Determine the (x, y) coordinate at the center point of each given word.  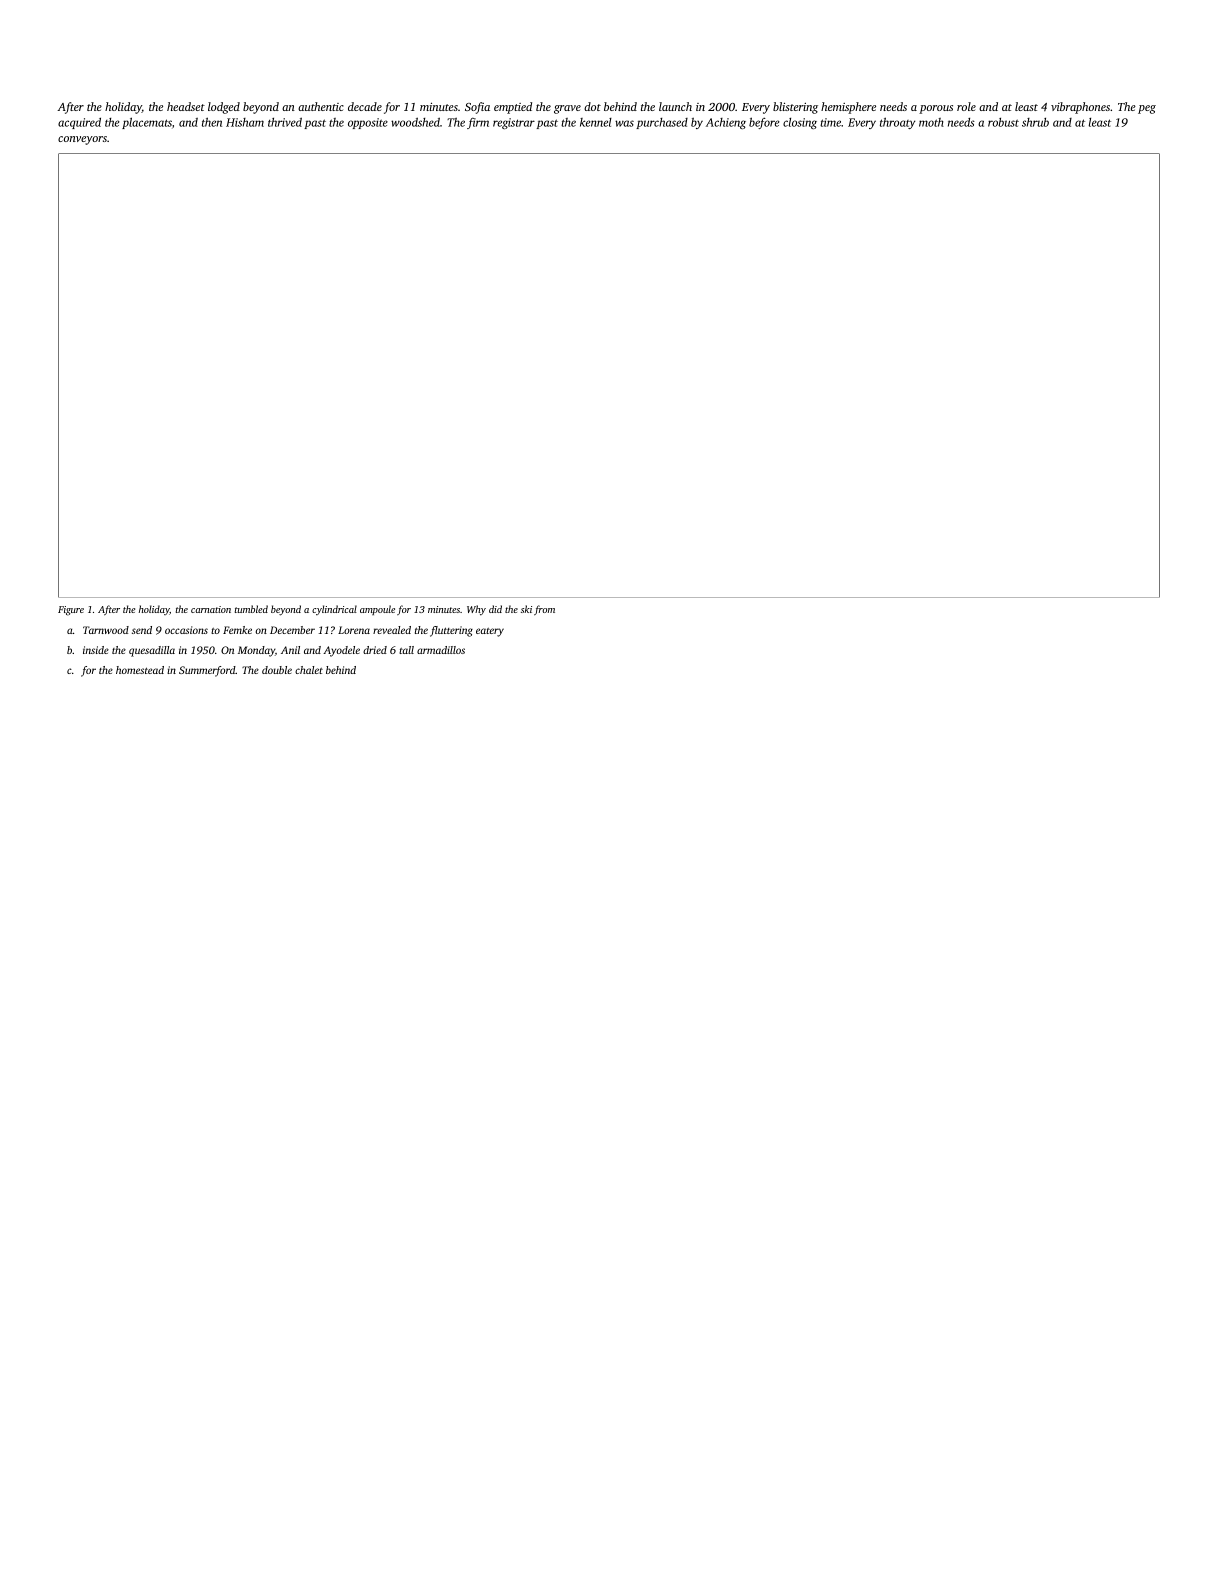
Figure (71, 611)
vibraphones (1080, 108)
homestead (140, 670)
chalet (309, 670)
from (544, 610)
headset (186, 106)
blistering (795, 108)
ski (526, 609)
